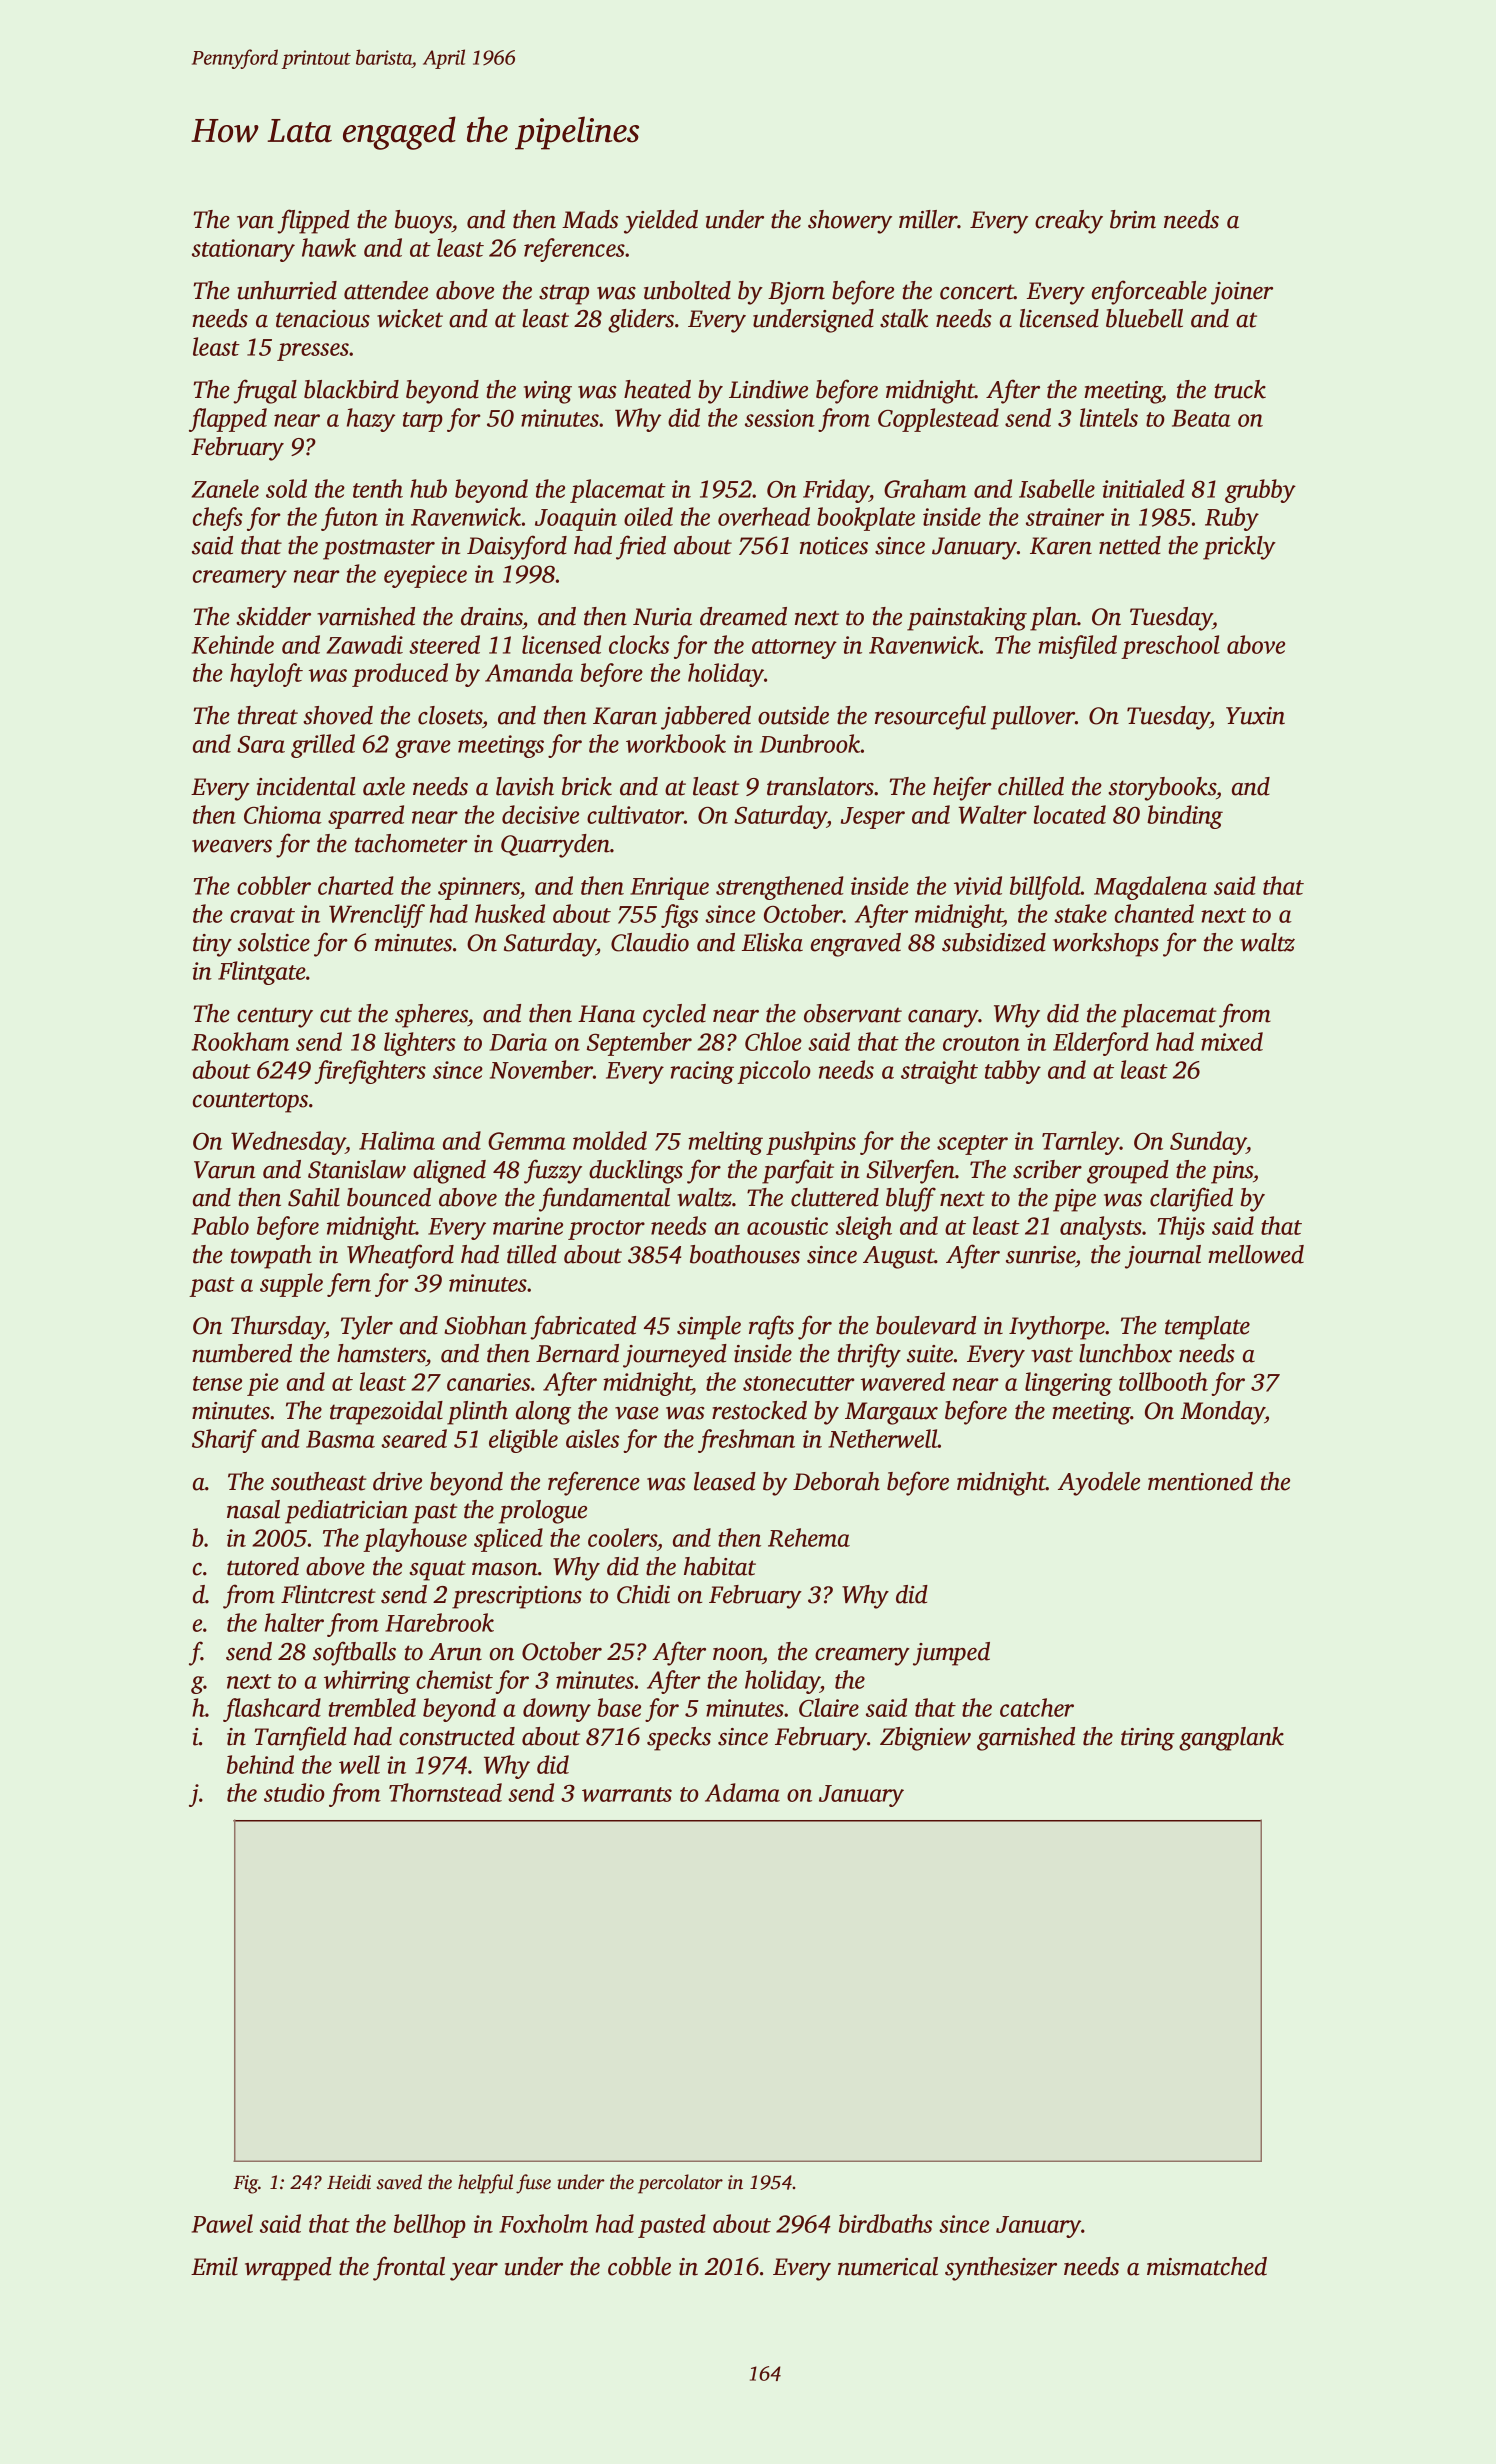 Image resolution: width=1496 pixels, height=2464 pixels. I want to click on flipped, so click(313, 221).
